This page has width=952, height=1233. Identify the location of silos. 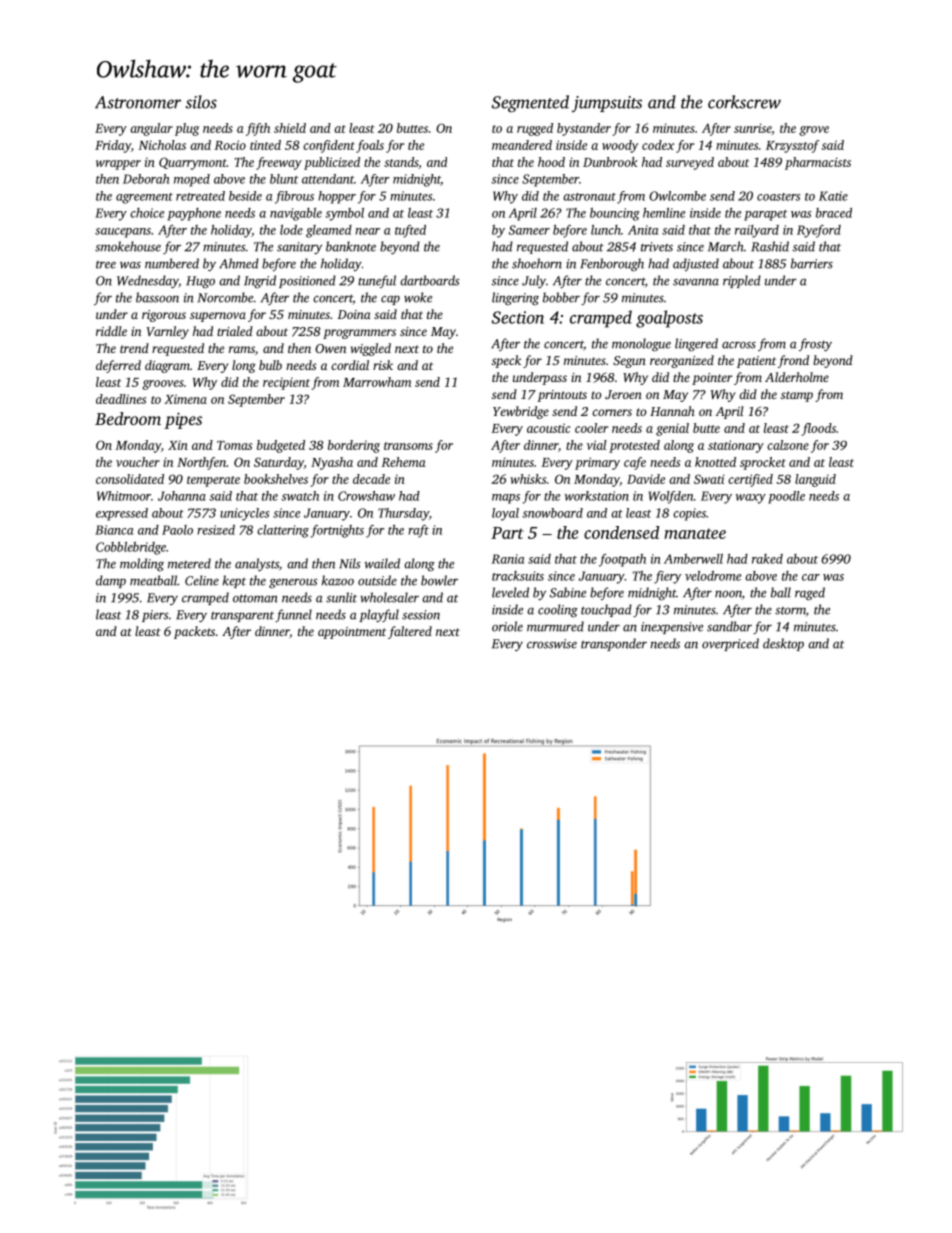
(201, 102).
